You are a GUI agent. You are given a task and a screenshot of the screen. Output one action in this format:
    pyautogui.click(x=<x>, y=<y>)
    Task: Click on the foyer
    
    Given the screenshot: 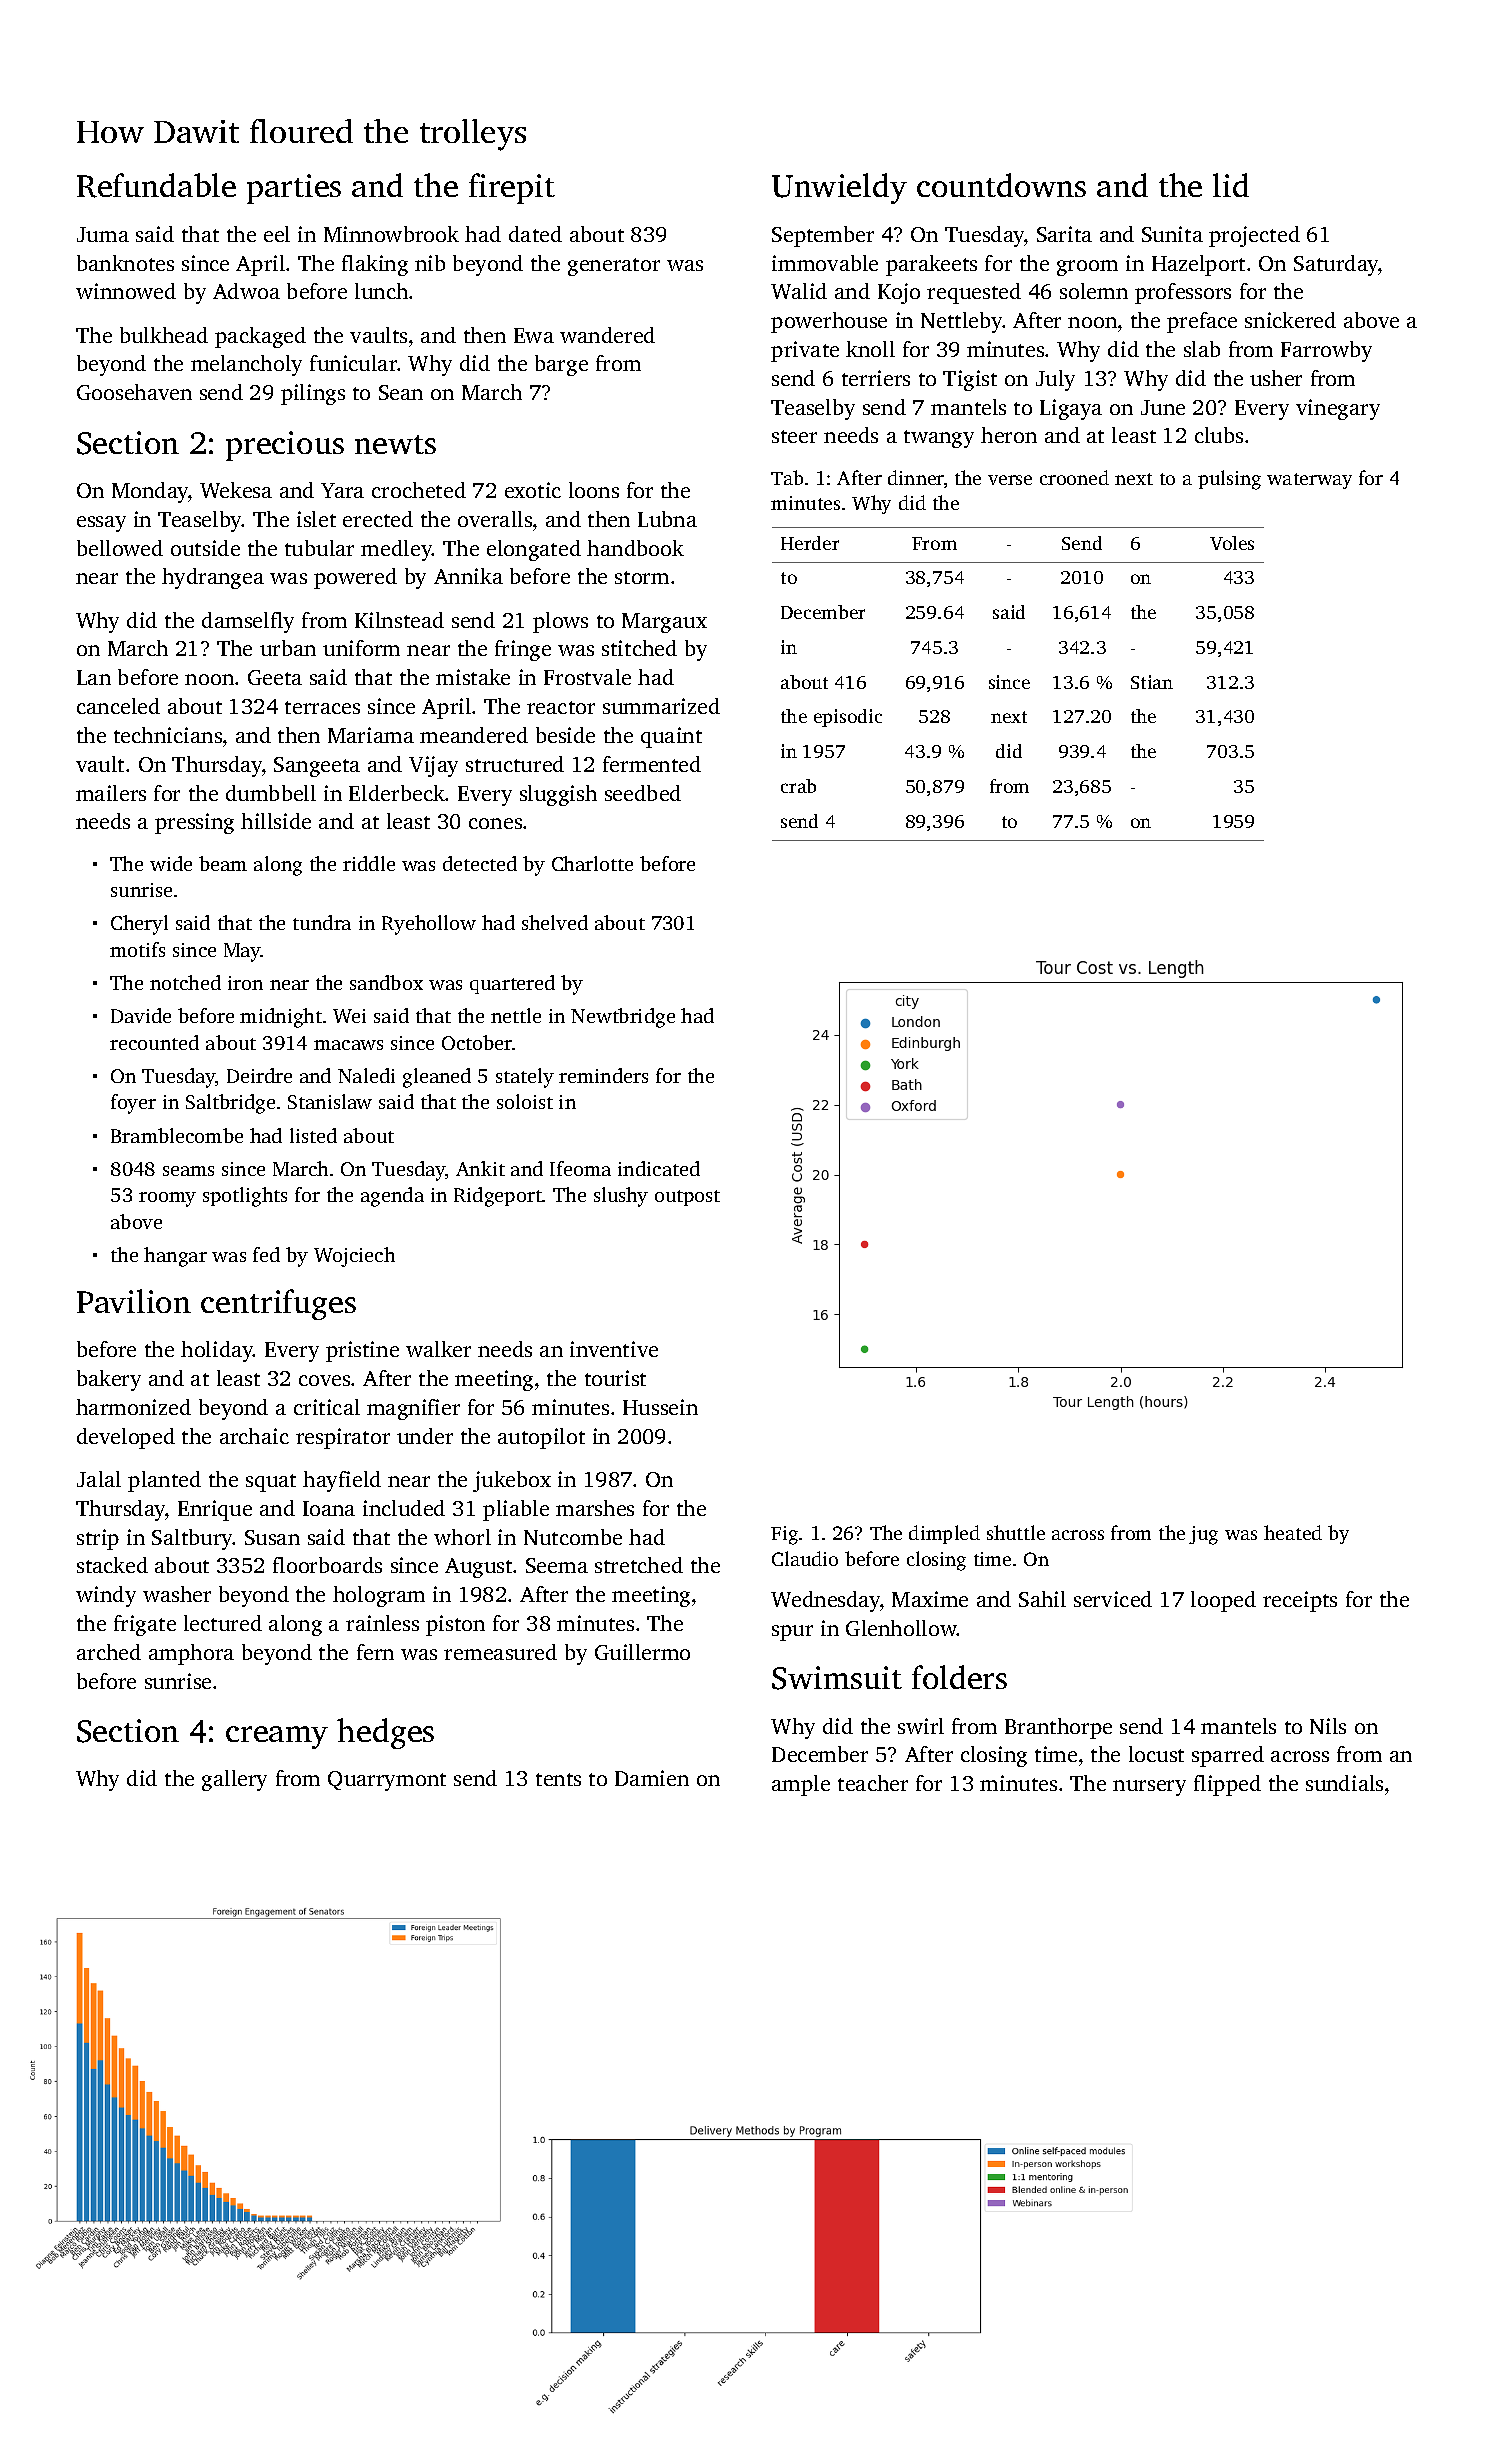 What is the action you would take?
    pyautogui.click(x=133, y=1104)
